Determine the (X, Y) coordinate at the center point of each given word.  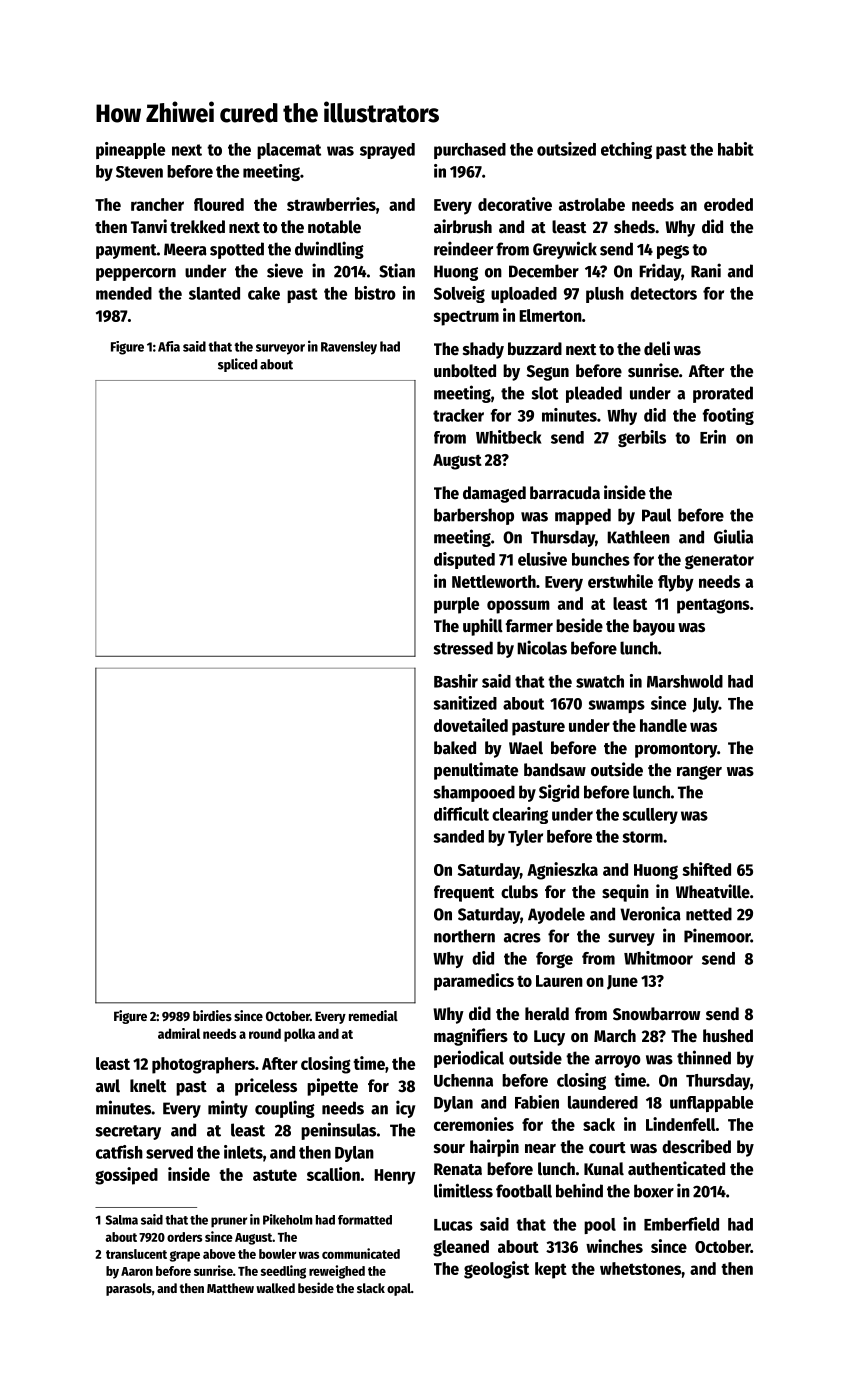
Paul (656, 515)
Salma (122, 1220)
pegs (673, 252)
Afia (169, 346)
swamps (616, 706)
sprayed (387, 151)
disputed (464, 560)
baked (455, 748)
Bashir (456, 681)
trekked (197, 227)
